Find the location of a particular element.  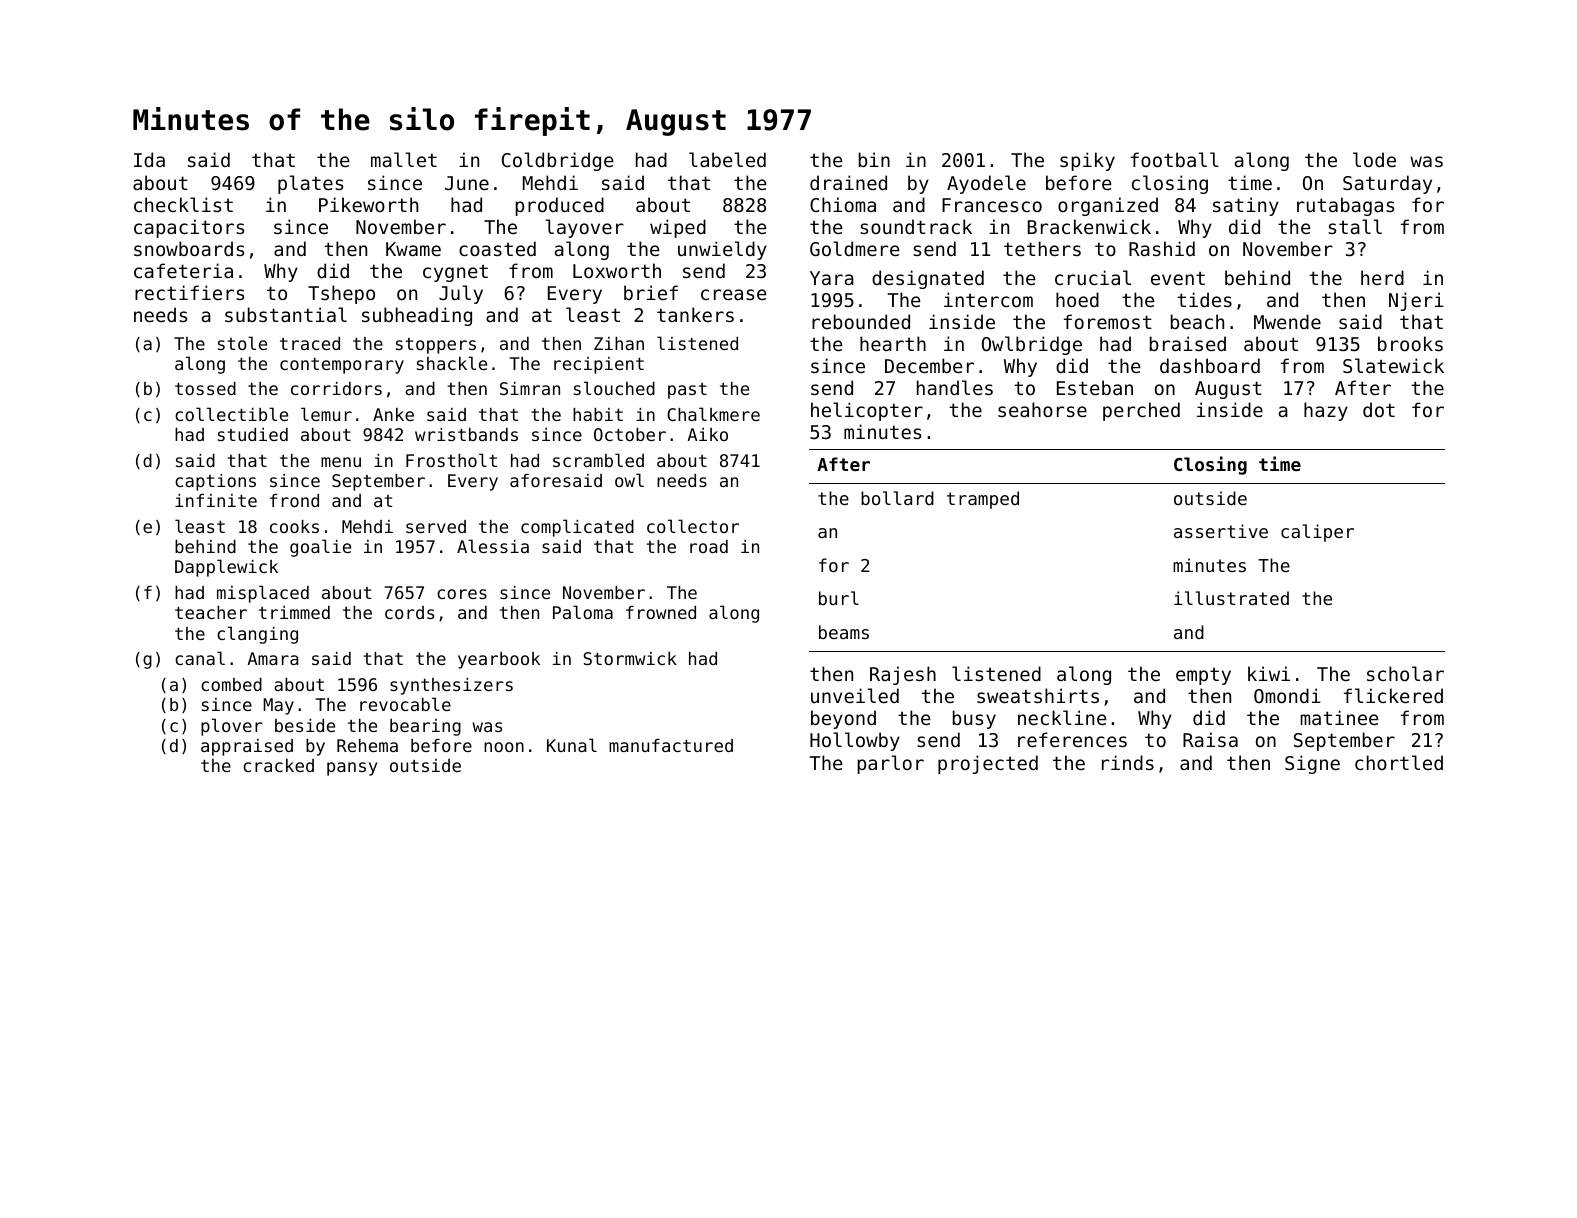

collectible is located at coordinates (231, 414).
